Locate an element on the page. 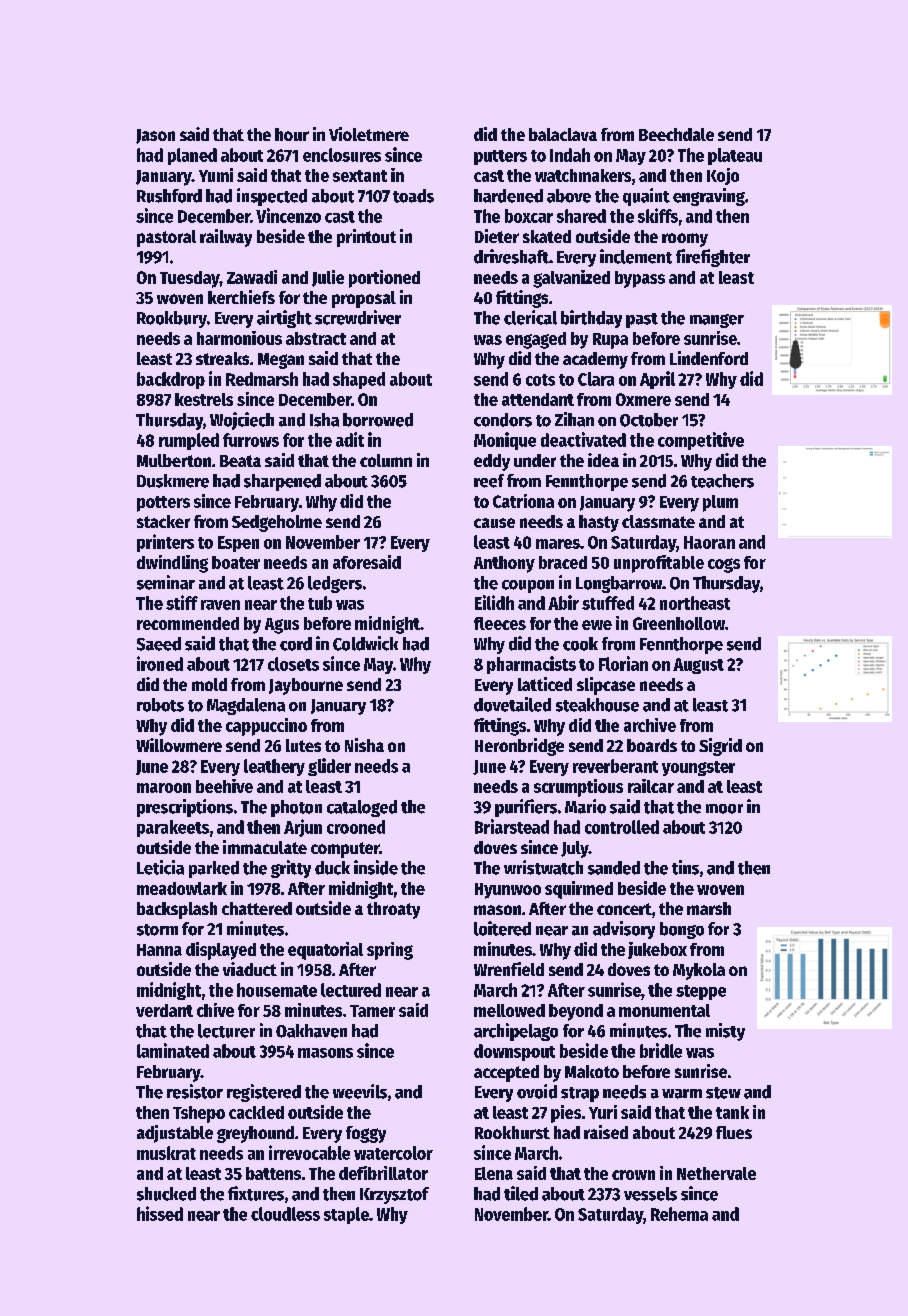  vessels is located at coordinates (650, 1194).
